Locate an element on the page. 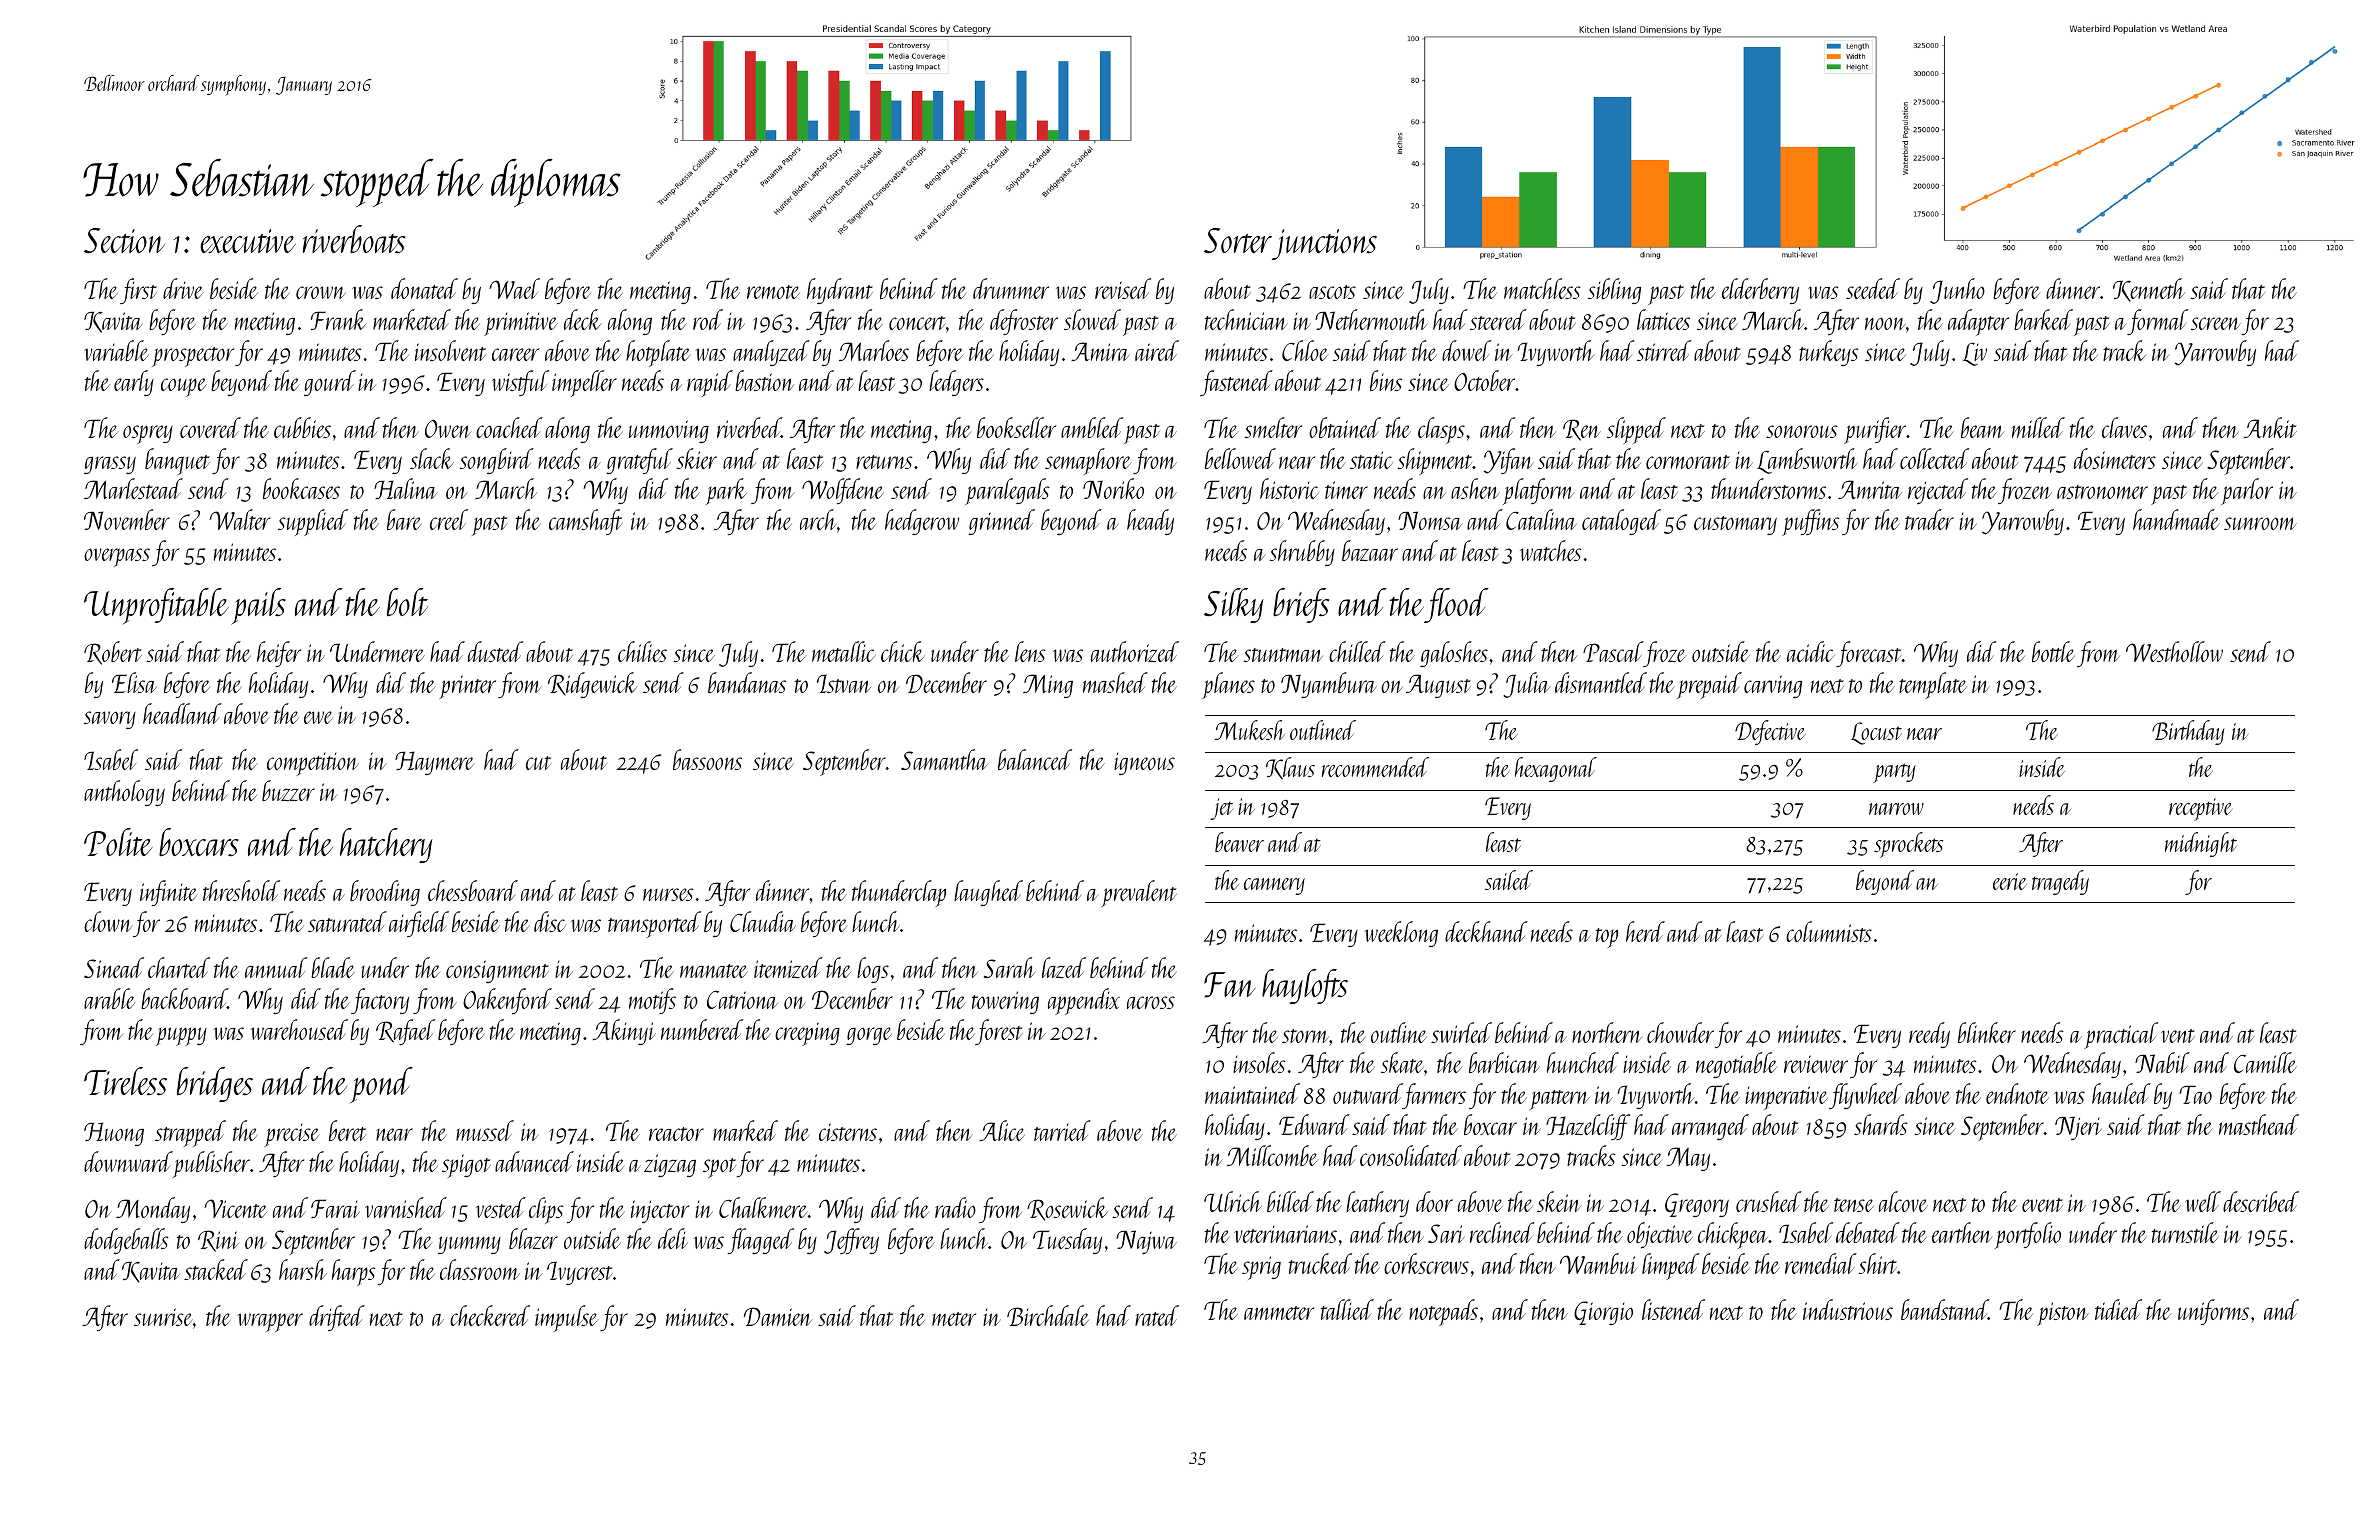 Image resolution: width=2380 pixels, height=1540 pixels. bassoons is located at coordinates (707, 759).
